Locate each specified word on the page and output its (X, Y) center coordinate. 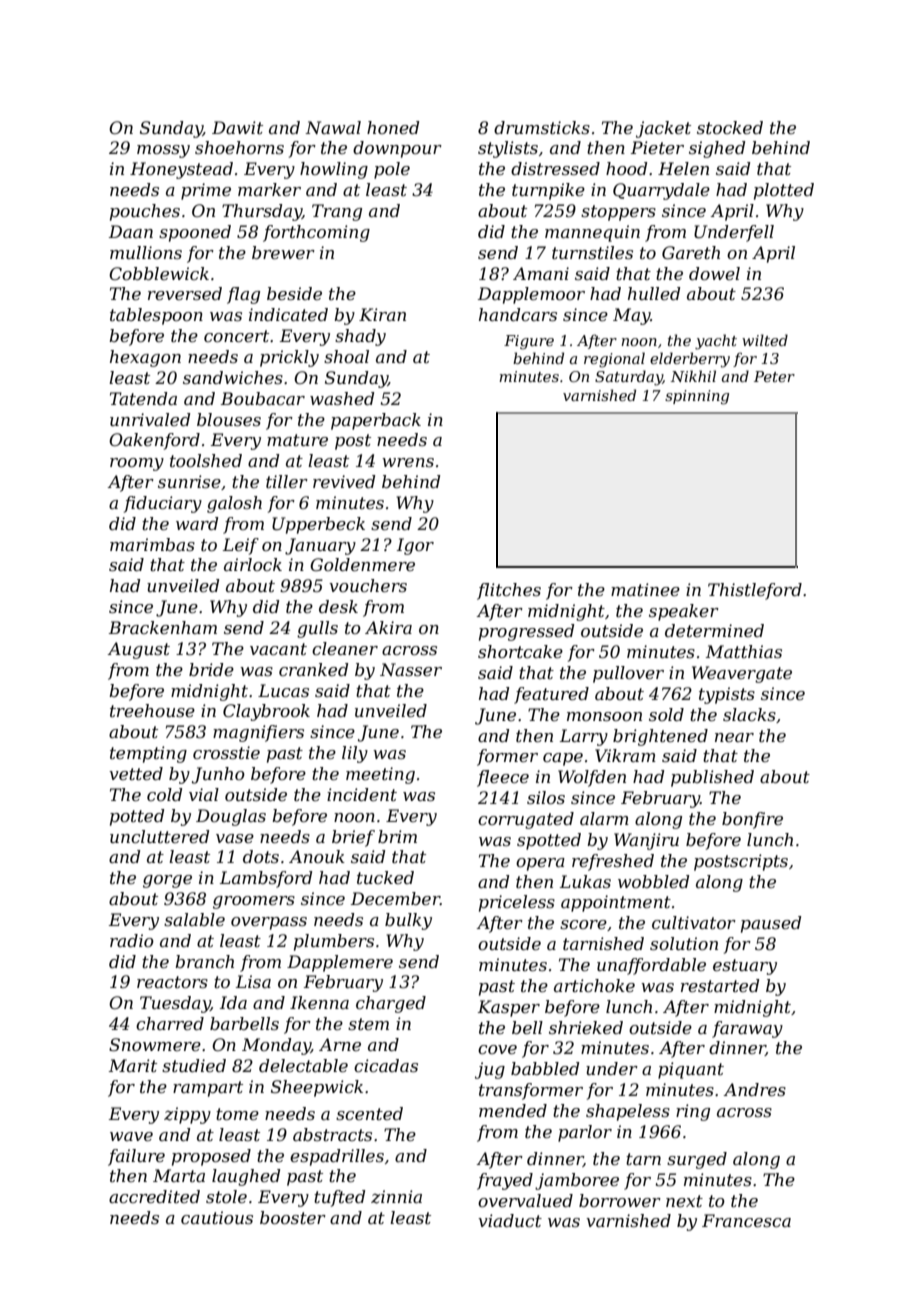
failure (136, 1157)
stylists (508, 149)
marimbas (152, 544)
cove (497, 1049)
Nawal (333, 127)
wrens (408, 462)
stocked (730, 127)
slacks (749, 714)
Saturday (629, 378)
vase (235, 838)
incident (362, 794)
